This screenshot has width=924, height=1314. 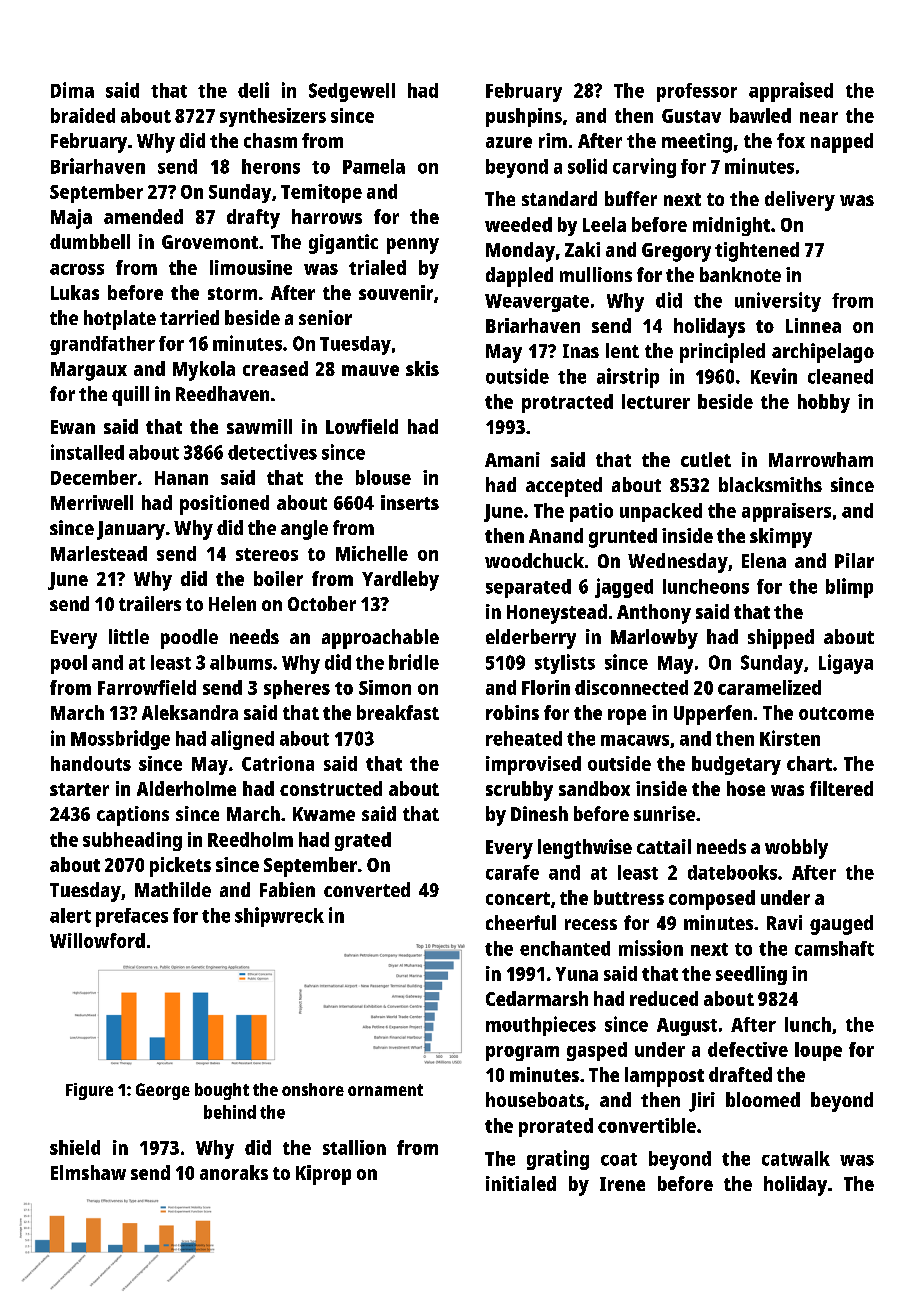 I want to click on appraised, so click(x=791, y=92).
